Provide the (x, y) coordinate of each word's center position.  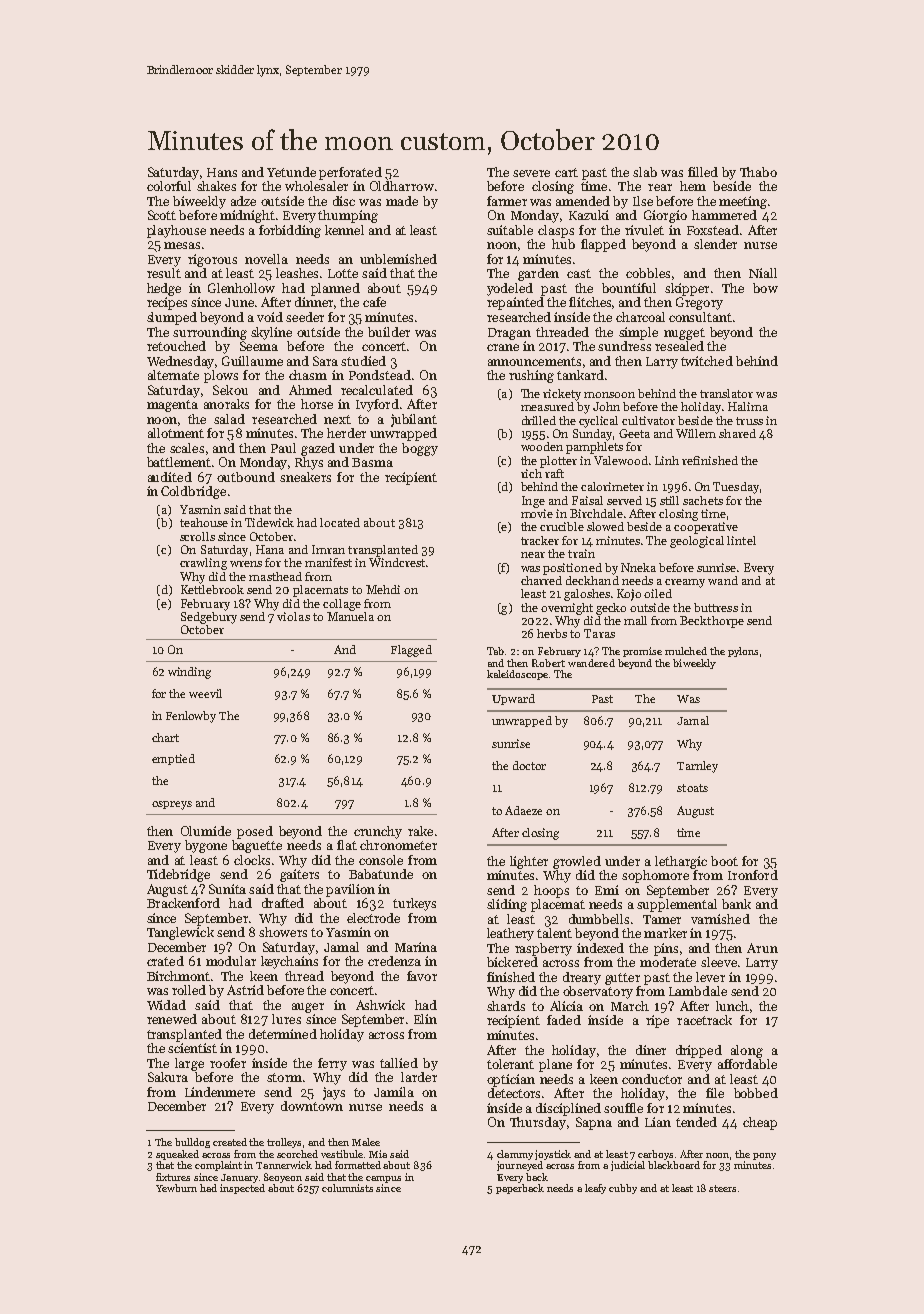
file (715, 1093)
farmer (507, 201)
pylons (743, 652)
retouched (176, 346)
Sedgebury (209, 618)
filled (703, 172)
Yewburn (176, 1188)
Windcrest (397, 562)
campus (383, 1179)
